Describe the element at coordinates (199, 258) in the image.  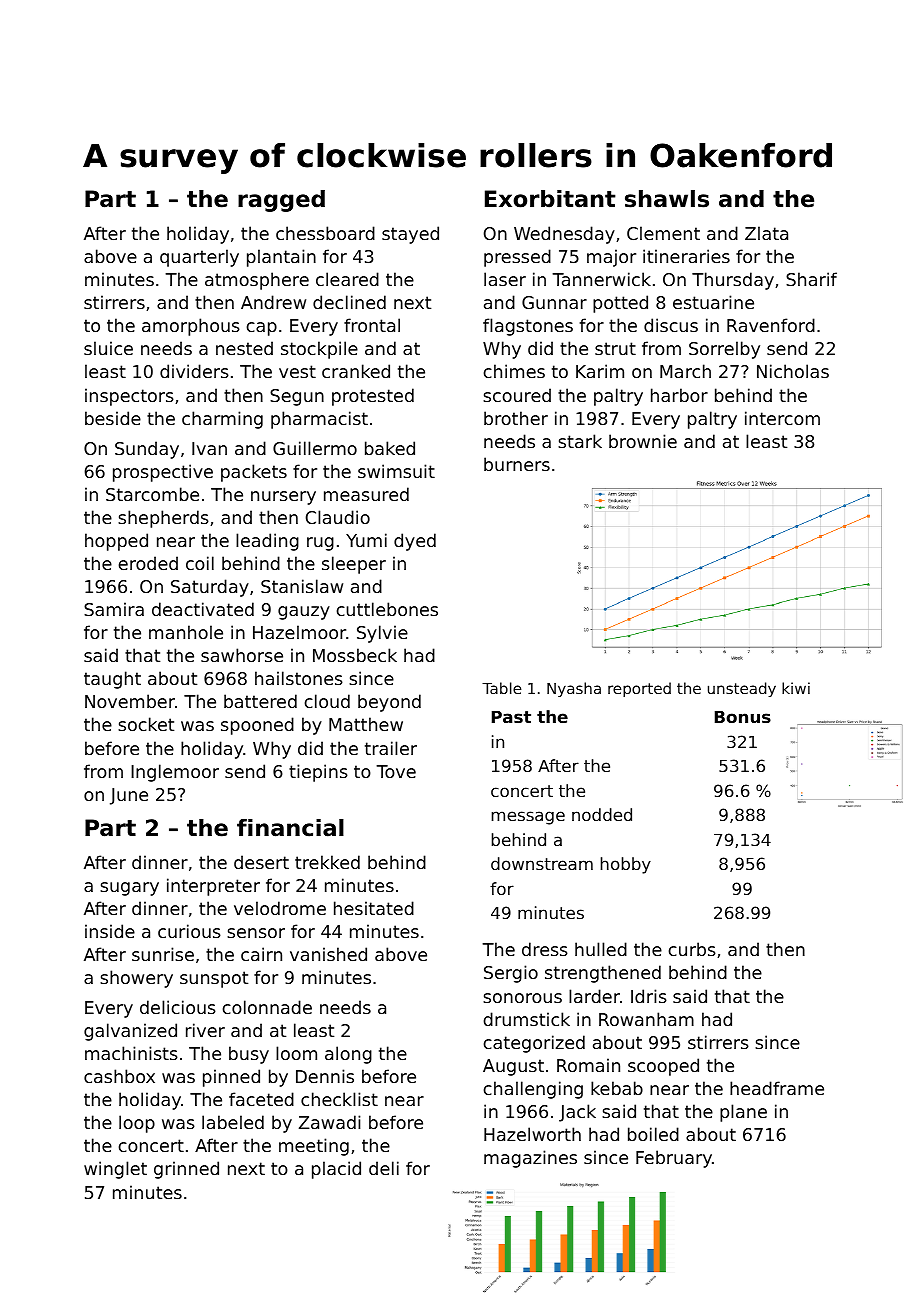
I see `quarterly` at that location.
